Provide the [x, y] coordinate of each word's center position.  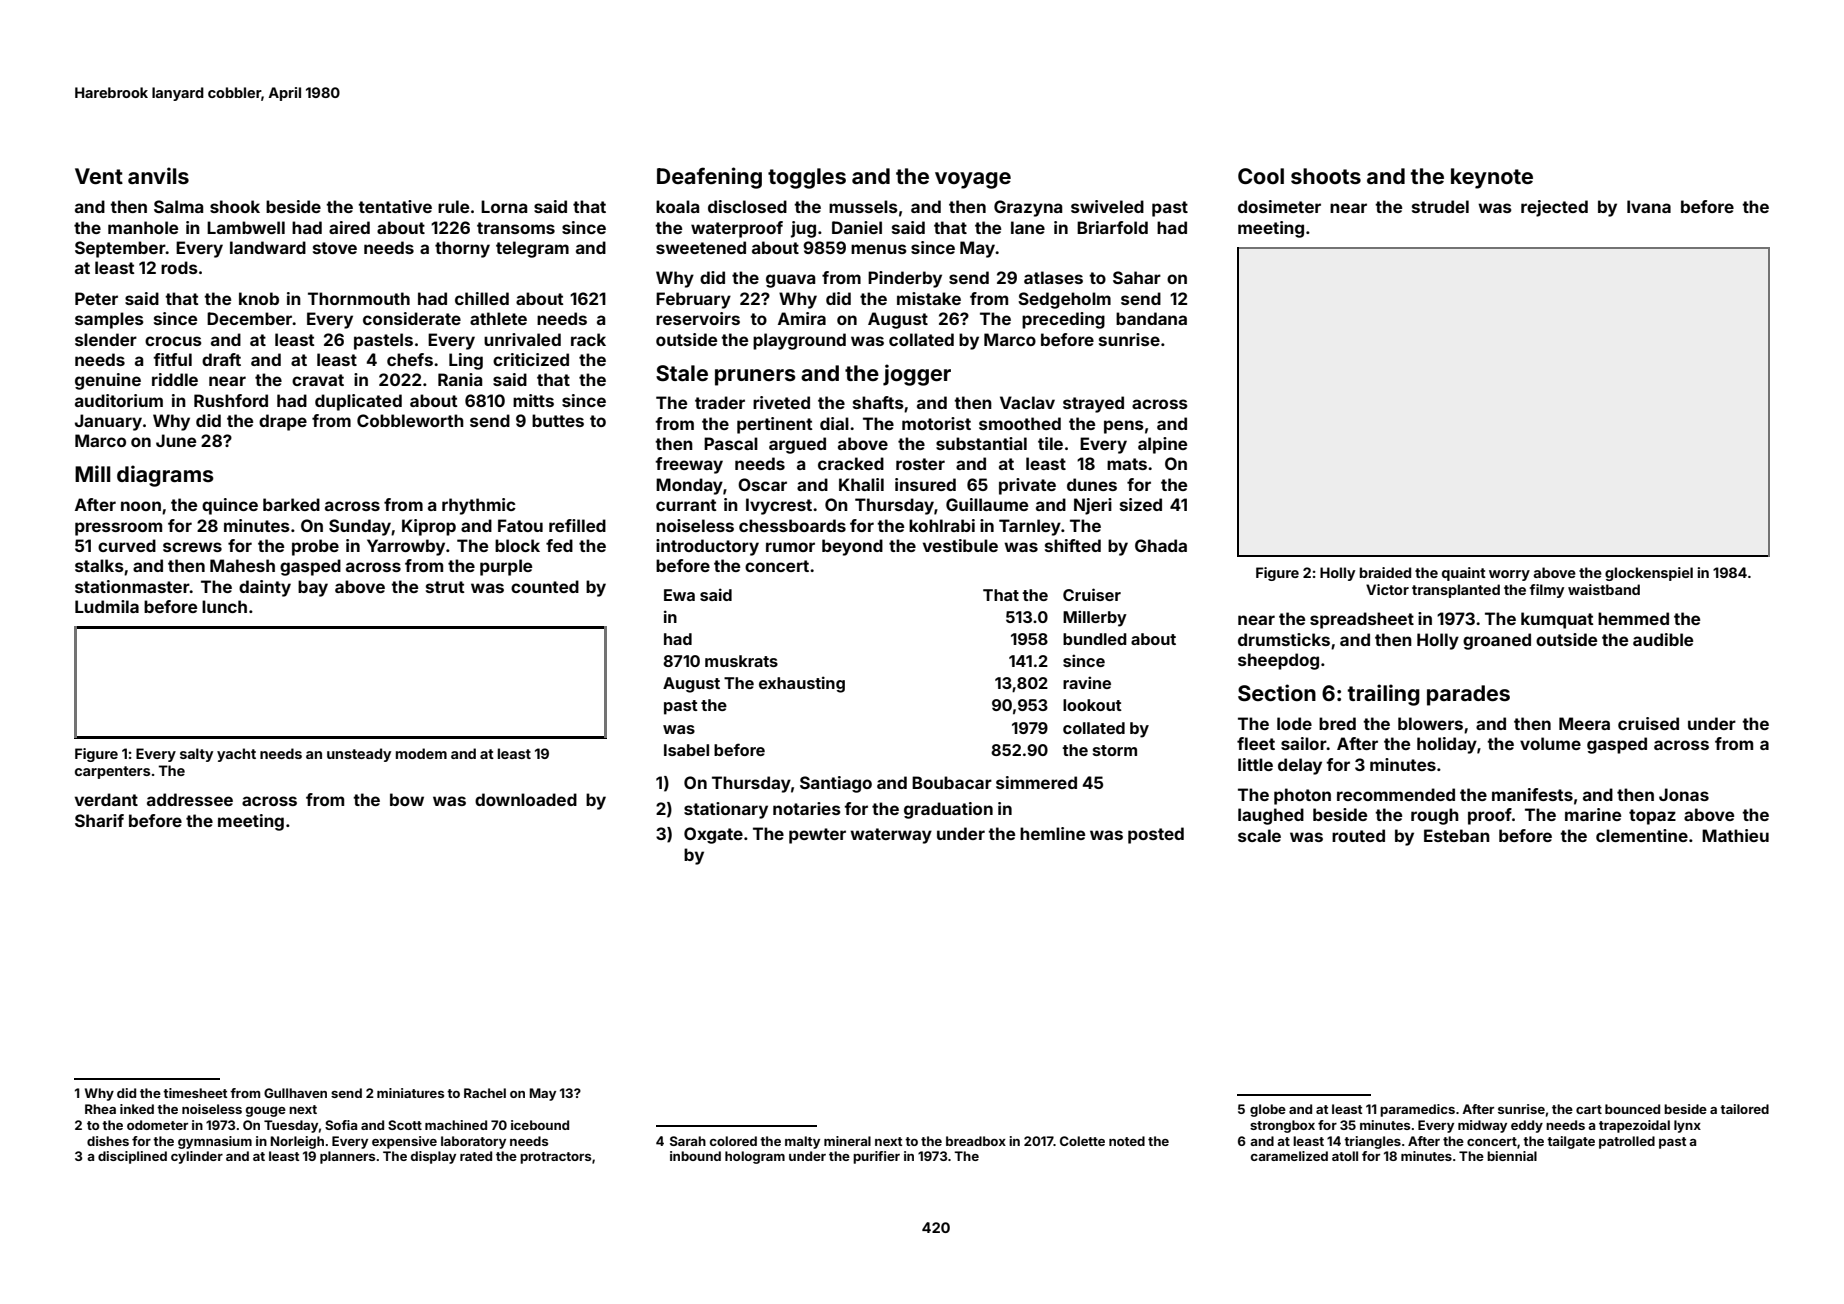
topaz [1652, 817]
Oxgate [713, 835]
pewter [817, 836]
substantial [981, 443]
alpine [1162, 445]
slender [106, 339]
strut [445, 587]
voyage [973, 180]
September [120, 249]
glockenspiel [1649, 574]
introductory [707, 547]
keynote [1492, 178]
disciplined [132, 1157]
